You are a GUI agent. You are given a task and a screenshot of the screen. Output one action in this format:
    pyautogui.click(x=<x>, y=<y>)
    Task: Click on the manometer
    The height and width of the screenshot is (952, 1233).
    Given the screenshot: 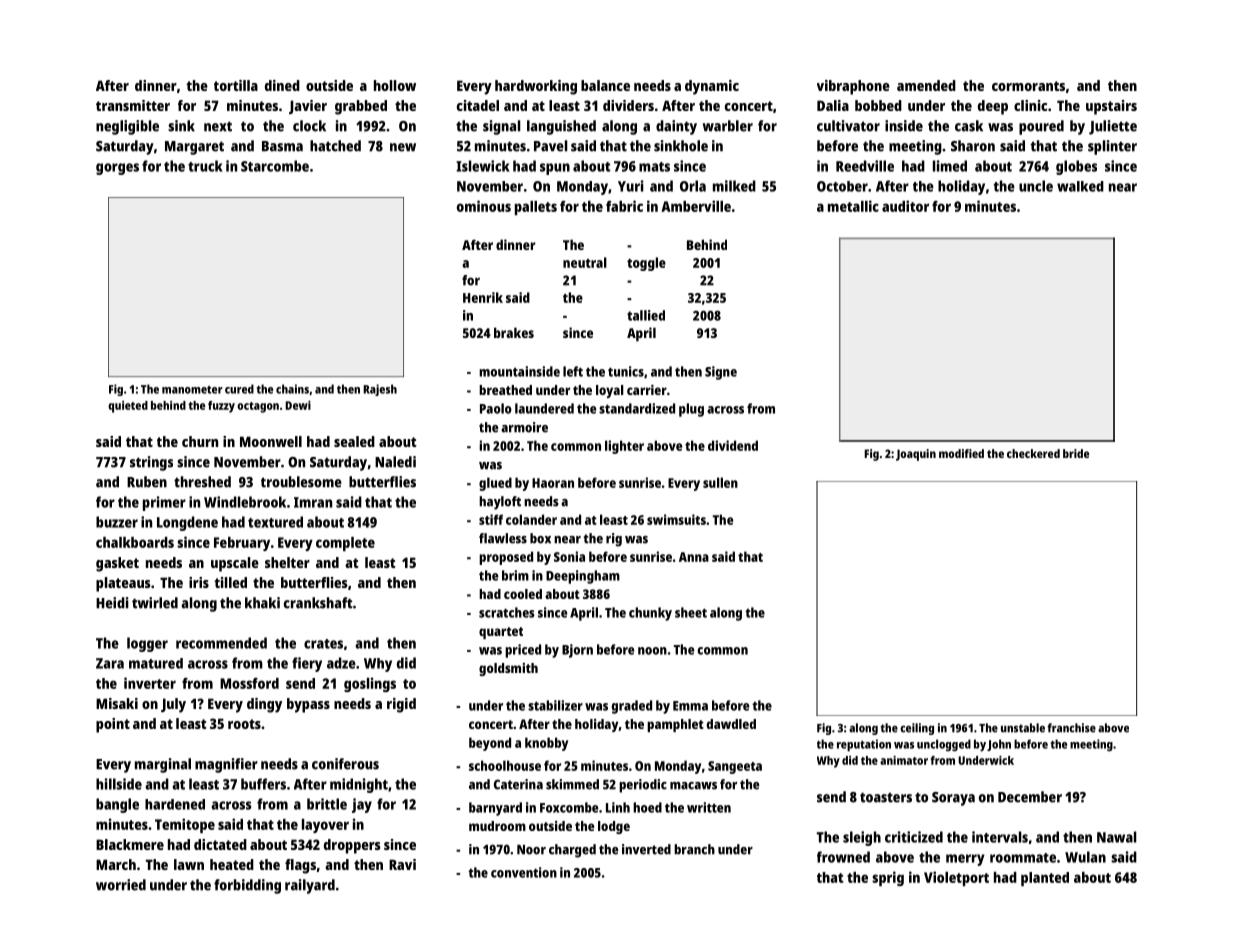 What is the action you would take?
    pyautogui.click(x=192, y=390)
